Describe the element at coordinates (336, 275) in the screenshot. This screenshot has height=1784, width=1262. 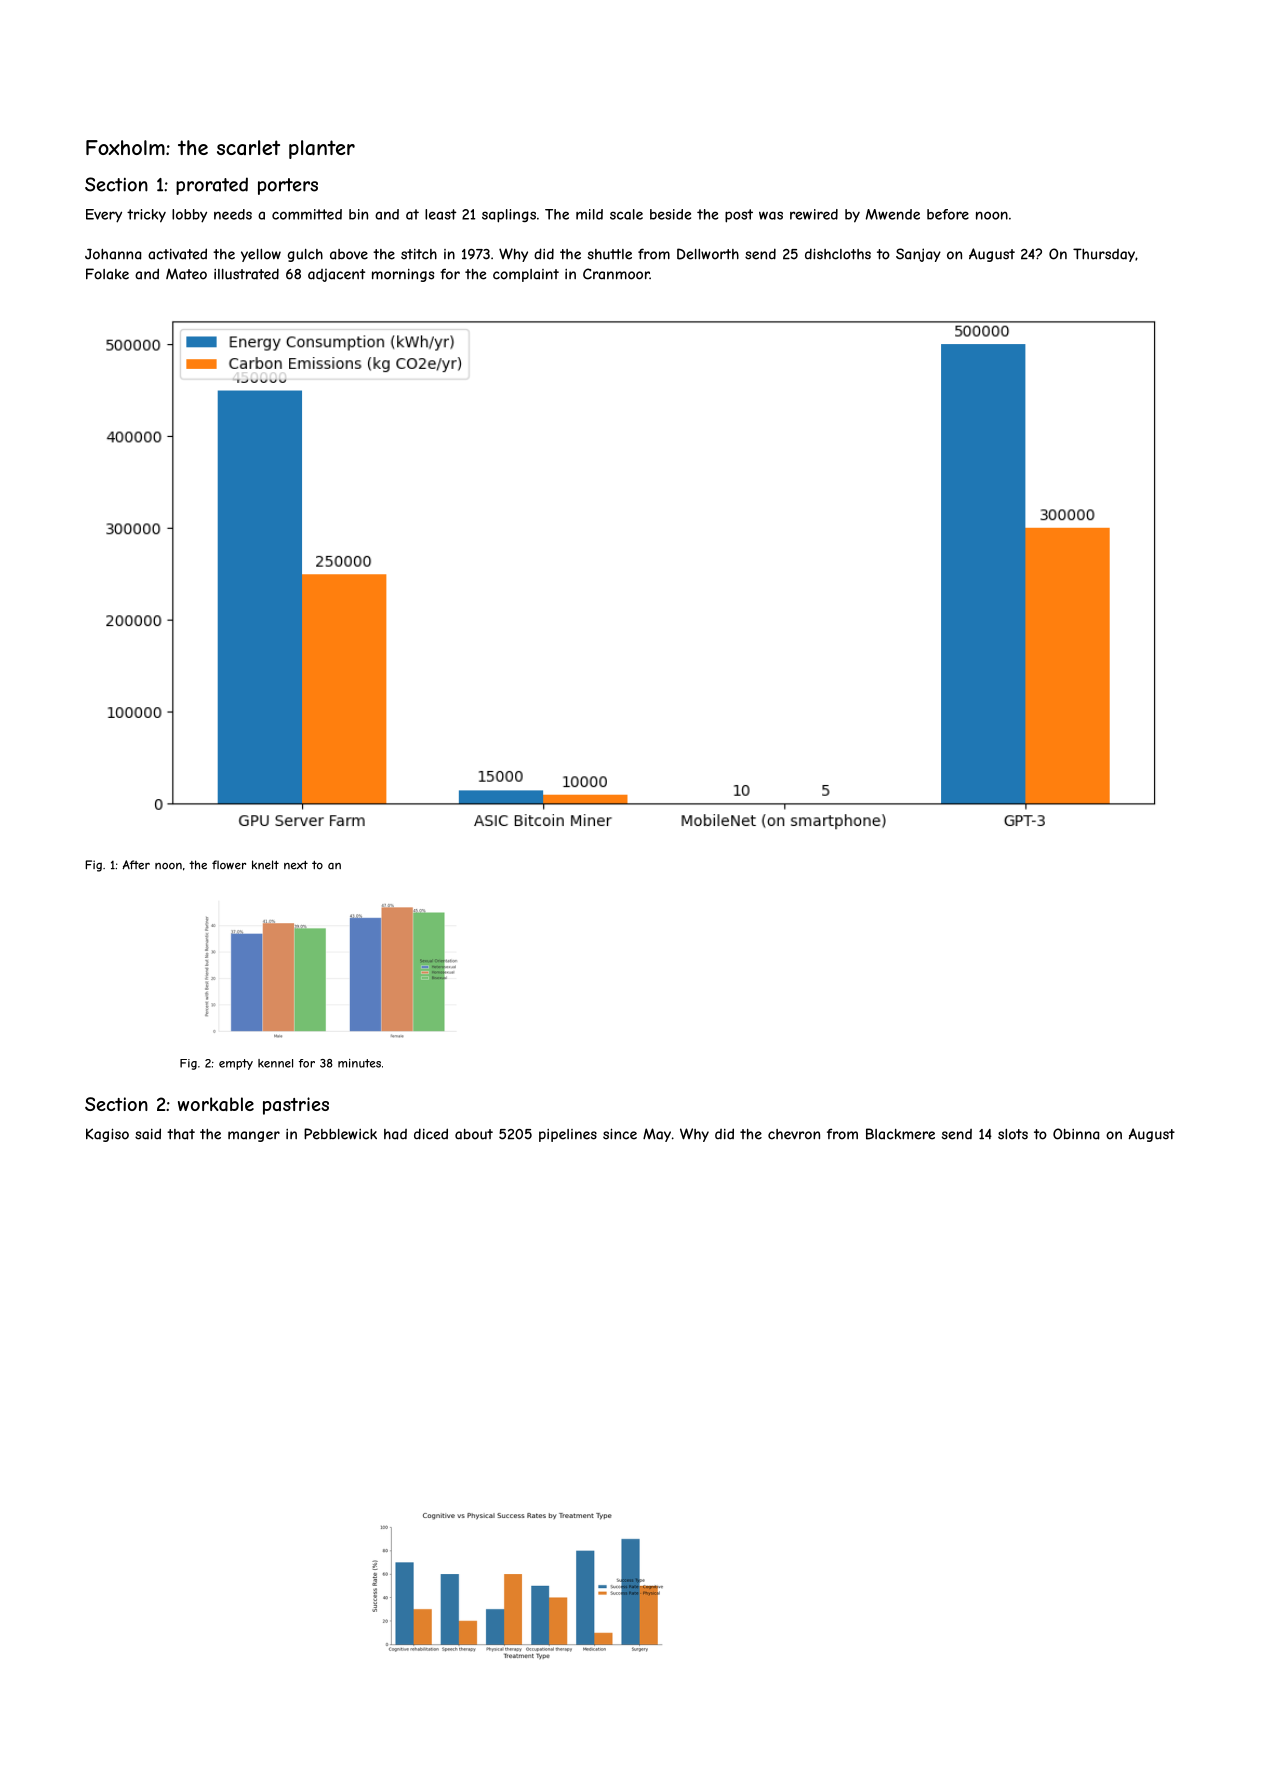
I see `adjacent` at that location.
